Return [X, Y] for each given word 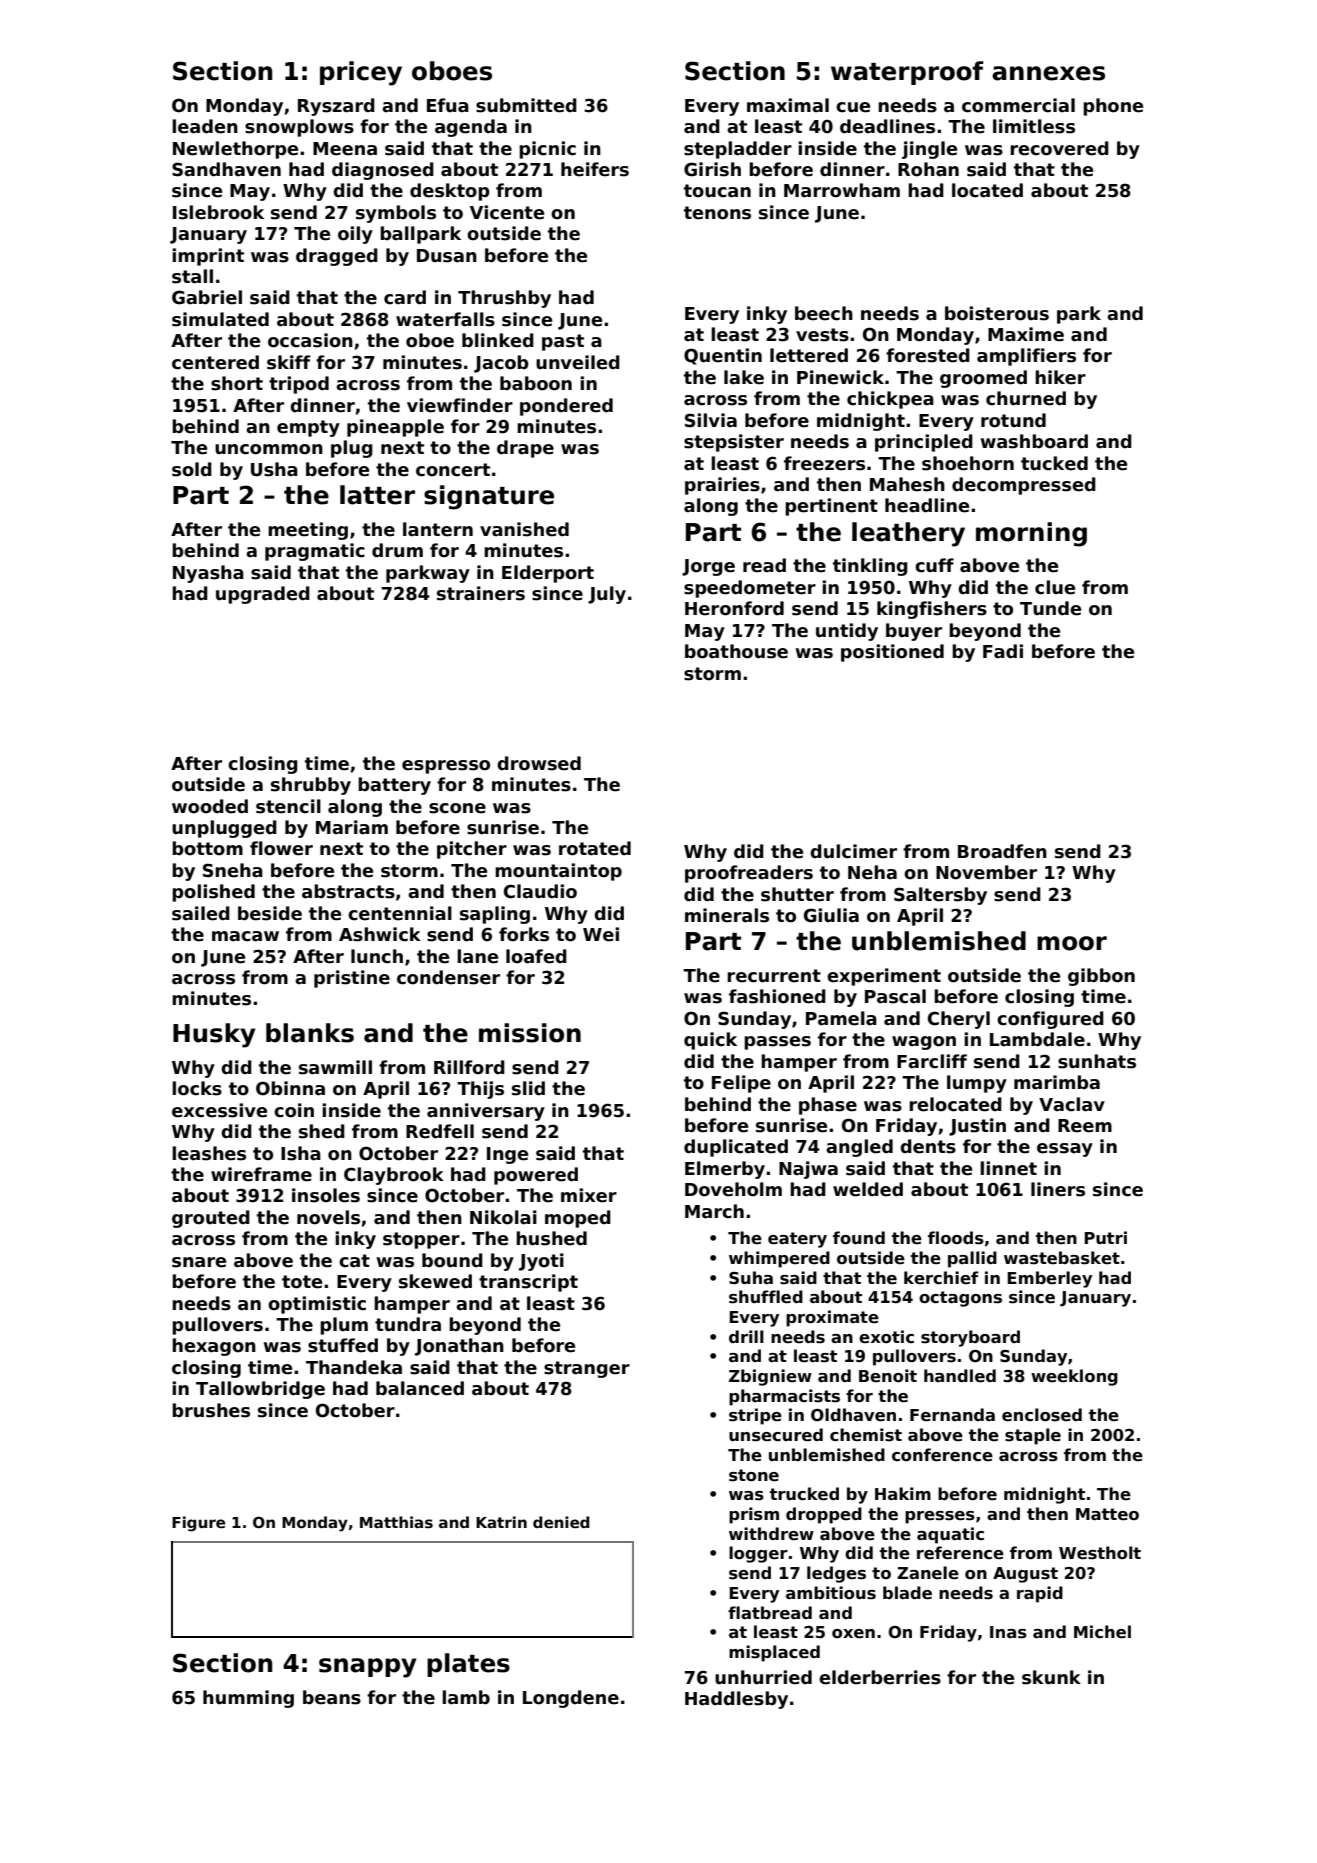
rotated [595, 848]
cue [853, 107]
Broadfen [1002, 851]
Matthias [396, 1522]
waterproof [907, 73]
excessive [219, 1110]
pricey [361, 73]
